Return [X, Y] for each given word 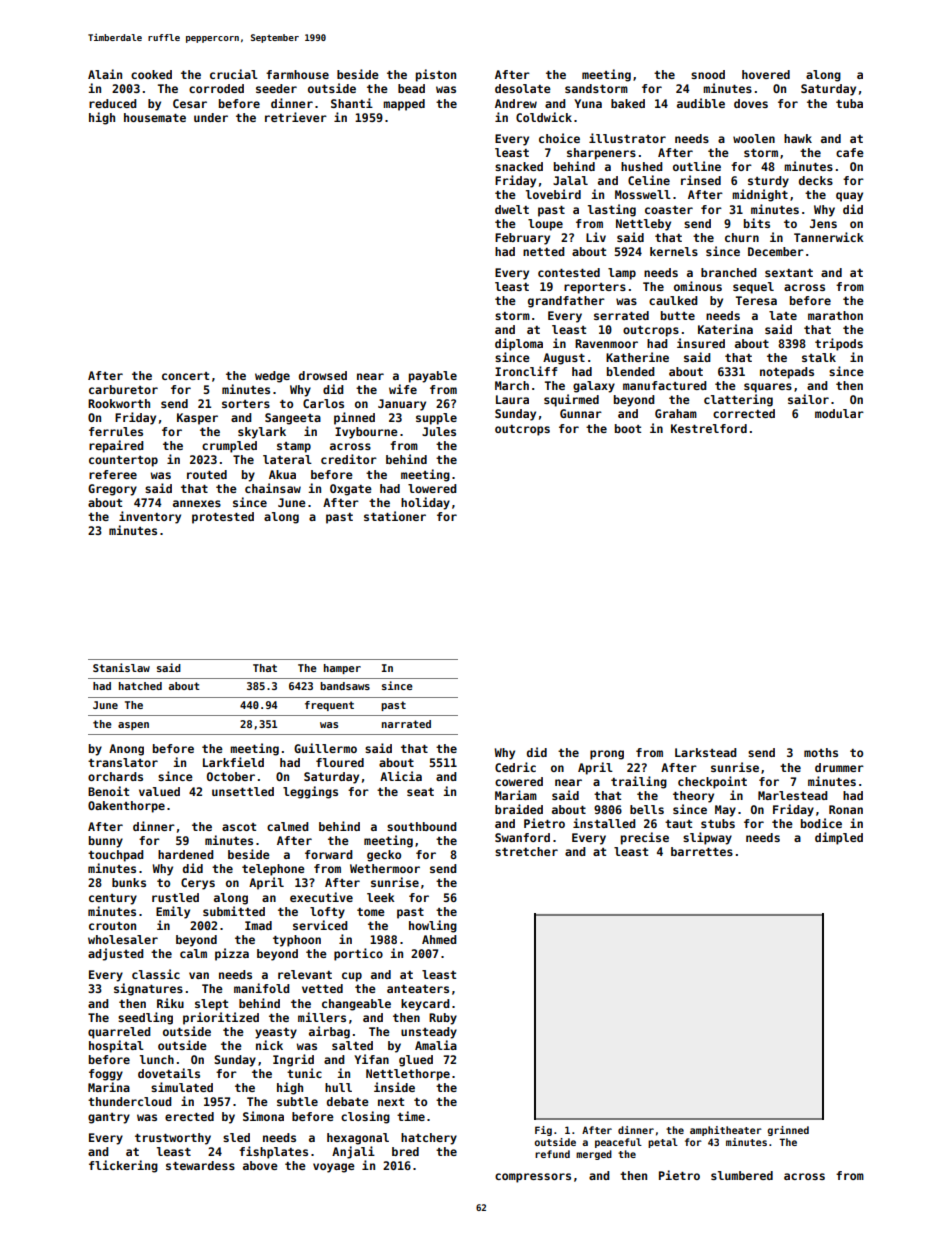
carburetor [123, 389]
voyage [334, 1168]
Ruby [443, 1019]
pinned [354, 418]
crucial [234, 74]
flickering [123, 1166]
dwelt [512, 209]
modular [839, 413]
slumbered [742, 1175]
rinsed [701, 180]
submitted [234, 911]
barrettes [702, 851]
